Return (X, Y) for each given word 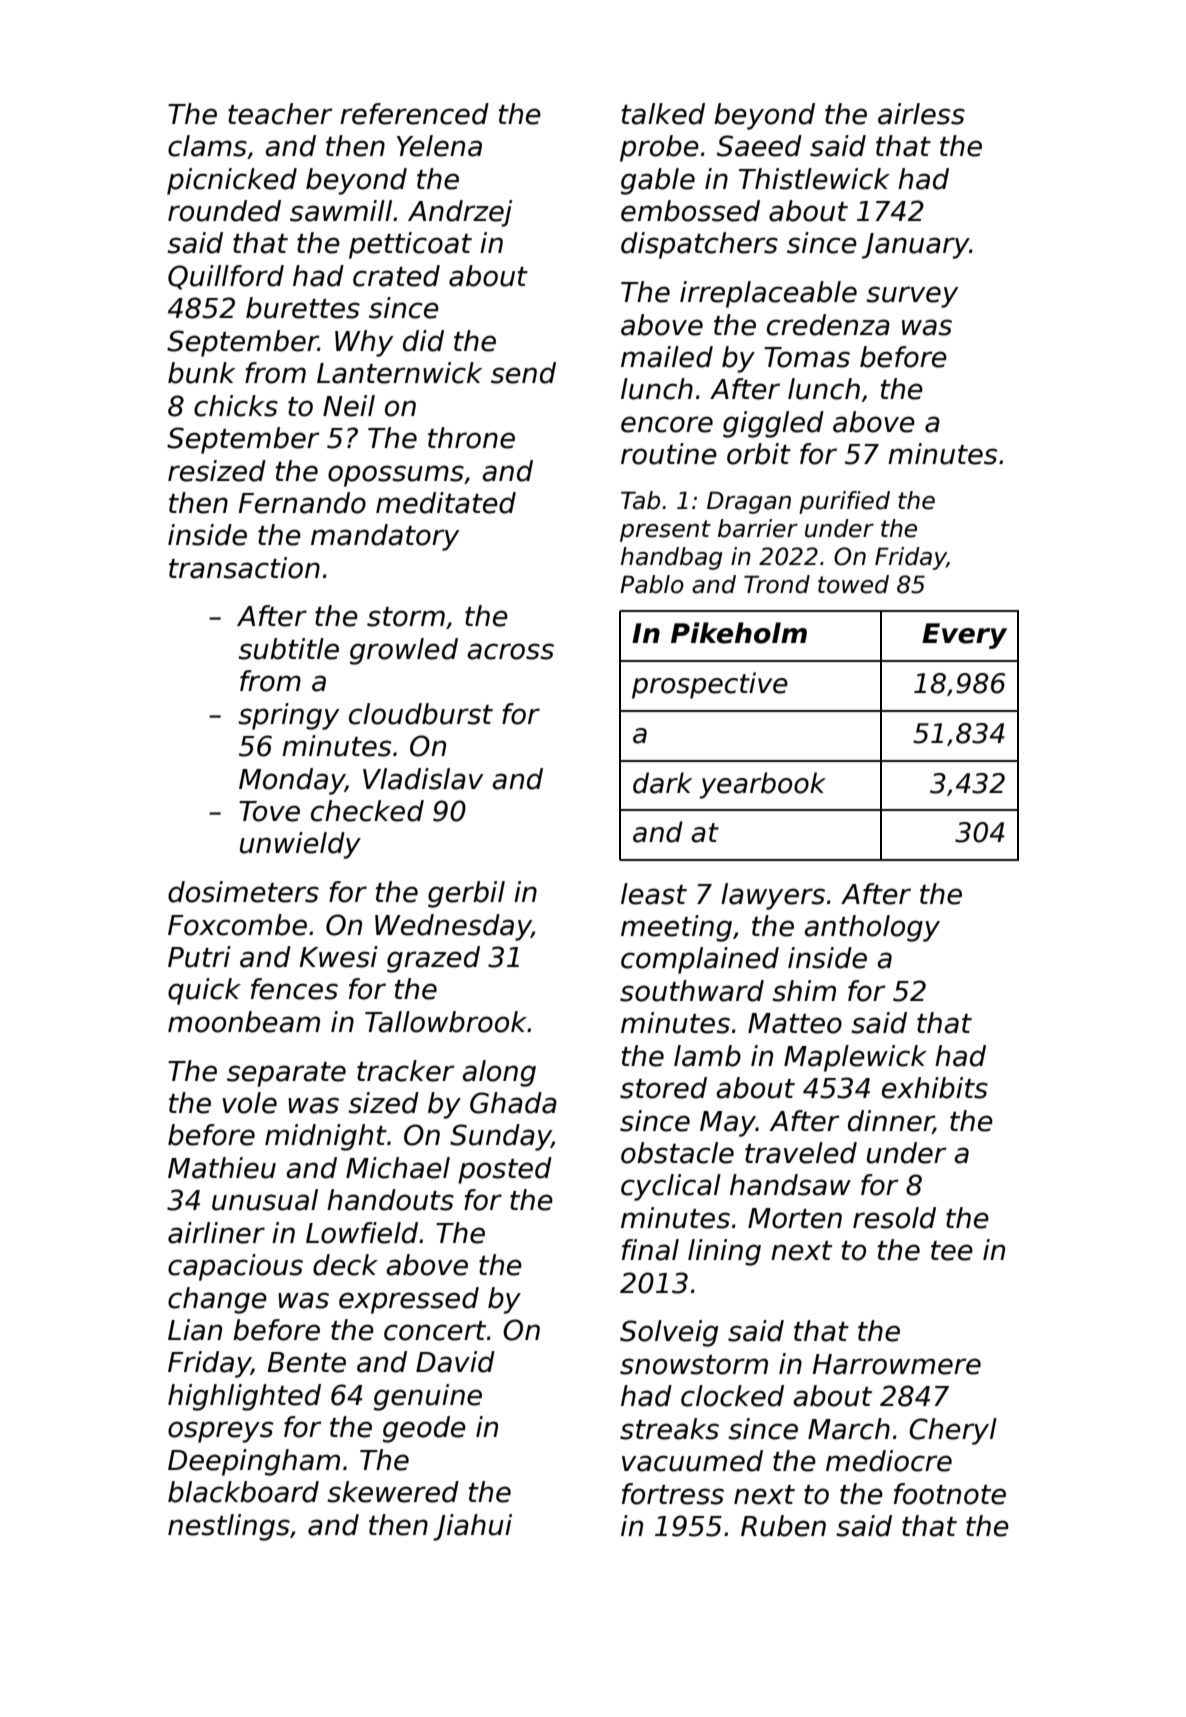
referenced (414, 114)
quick (204, 991)
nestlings (229, 1527)
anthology (872, 928)
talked (663, 114)
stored (663, 1088)
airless (921, 114)
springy (288, 716)
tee (952, 1251)
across (510, 651)
